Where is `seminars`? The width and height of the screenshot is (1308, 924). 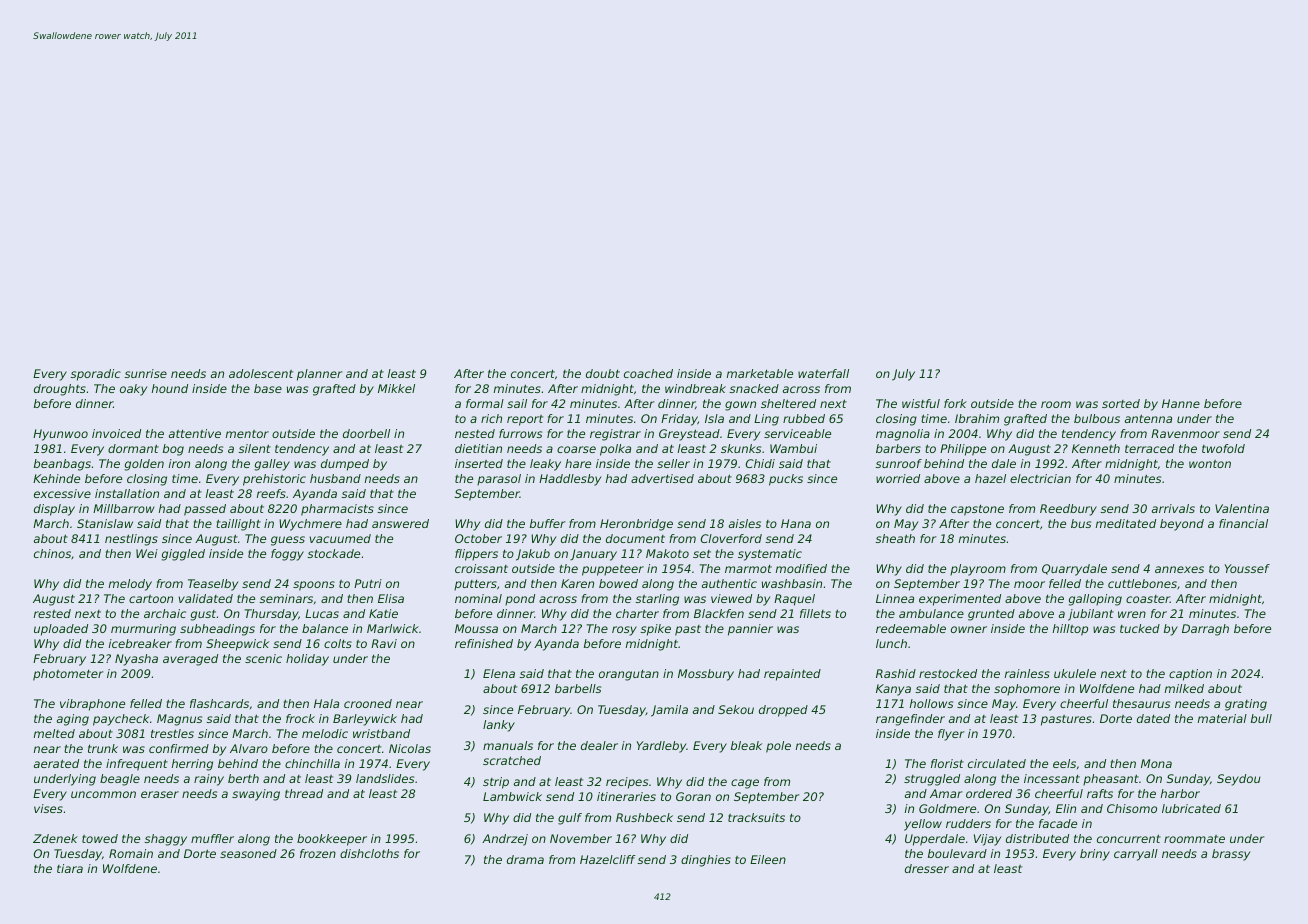
seminars is located at coordinates (286, 598).
